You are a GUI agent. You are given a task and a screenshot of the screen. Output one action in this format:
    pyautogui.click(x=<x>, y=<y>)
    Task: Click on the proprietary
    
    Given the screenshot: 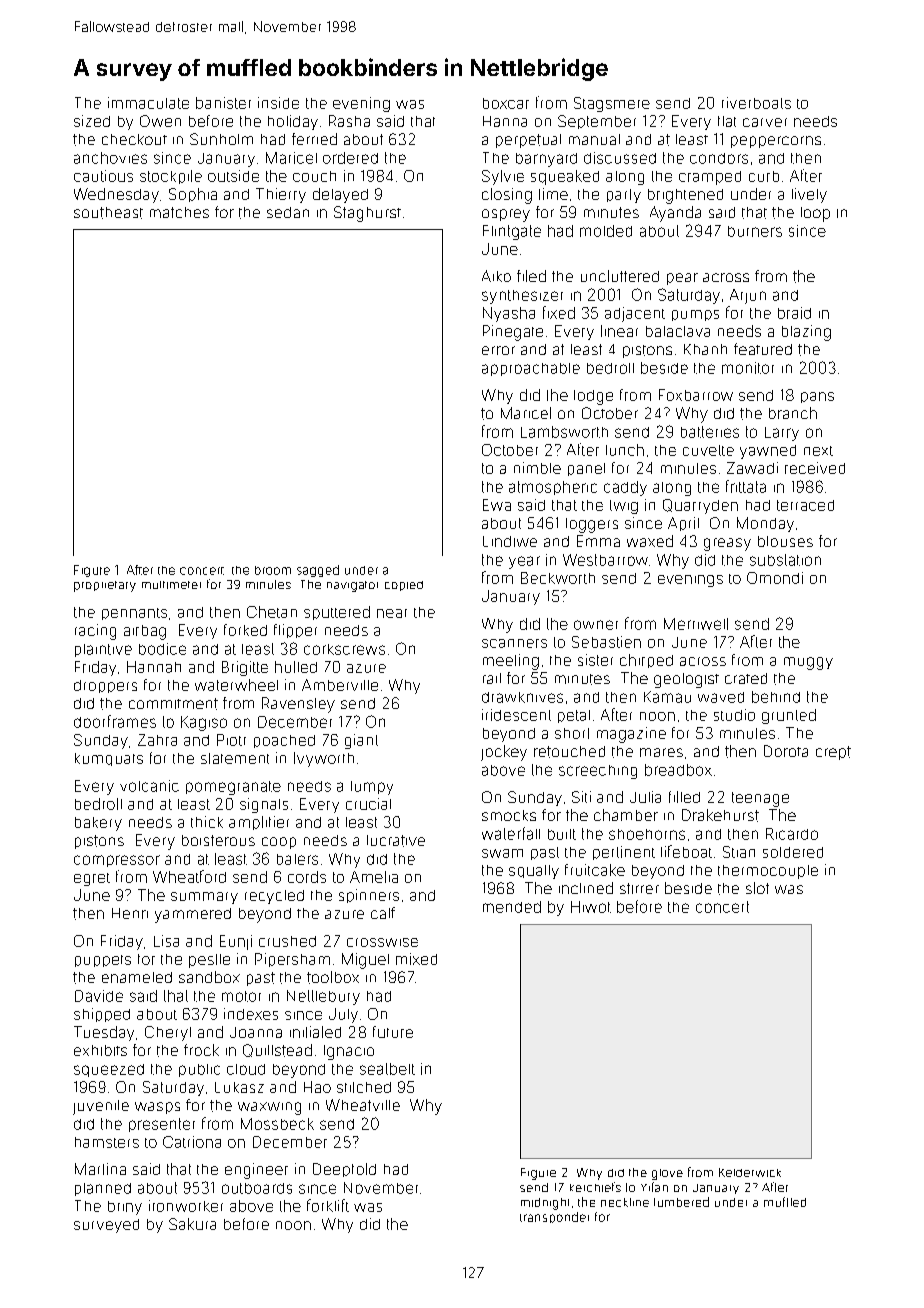 What is the action you would take?
    pyautogui.click(x=105, y=586)
